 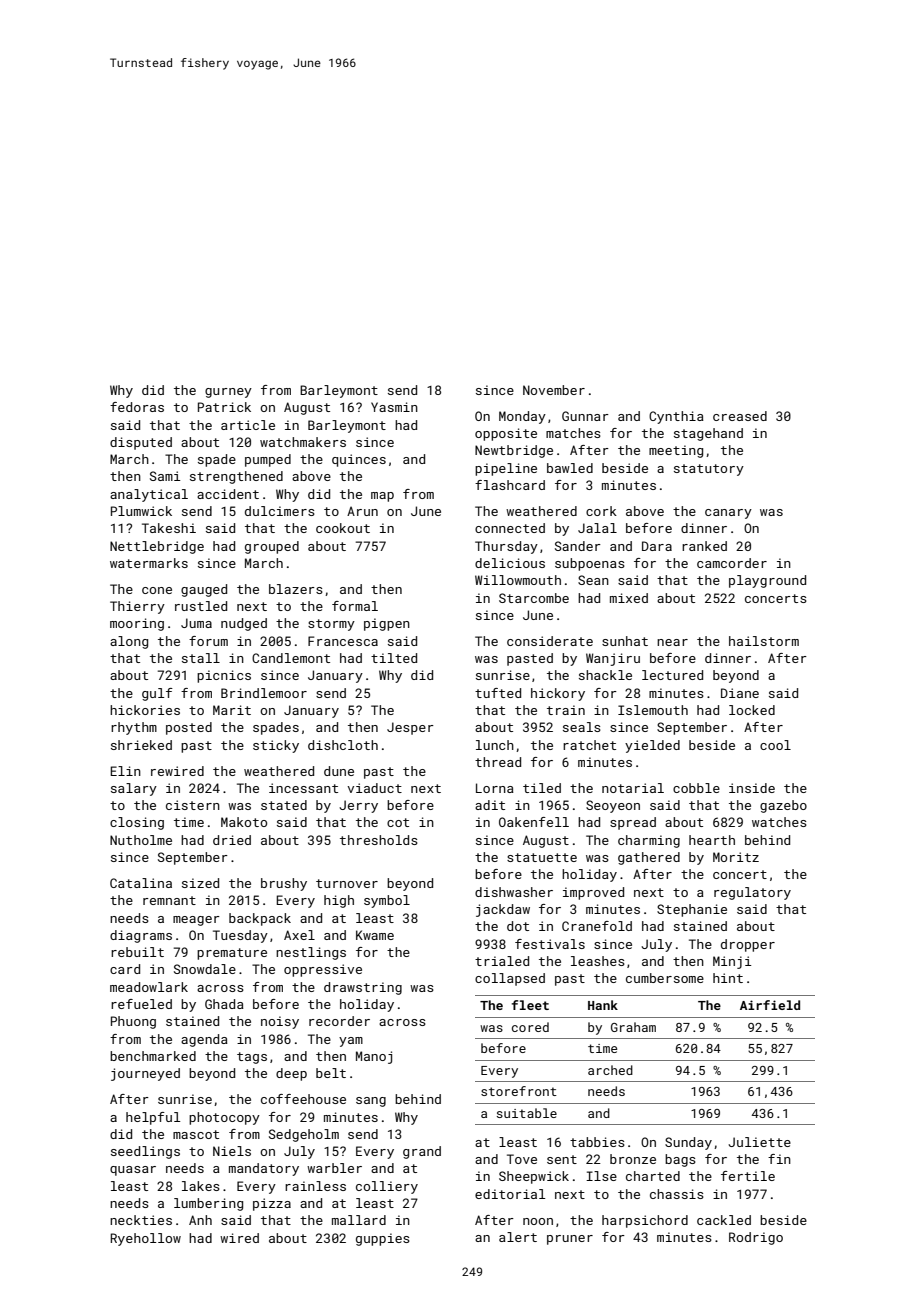 What do you see at coordinates (554, 390) in the document?
I see `November` at bounding box center [554, 390].
